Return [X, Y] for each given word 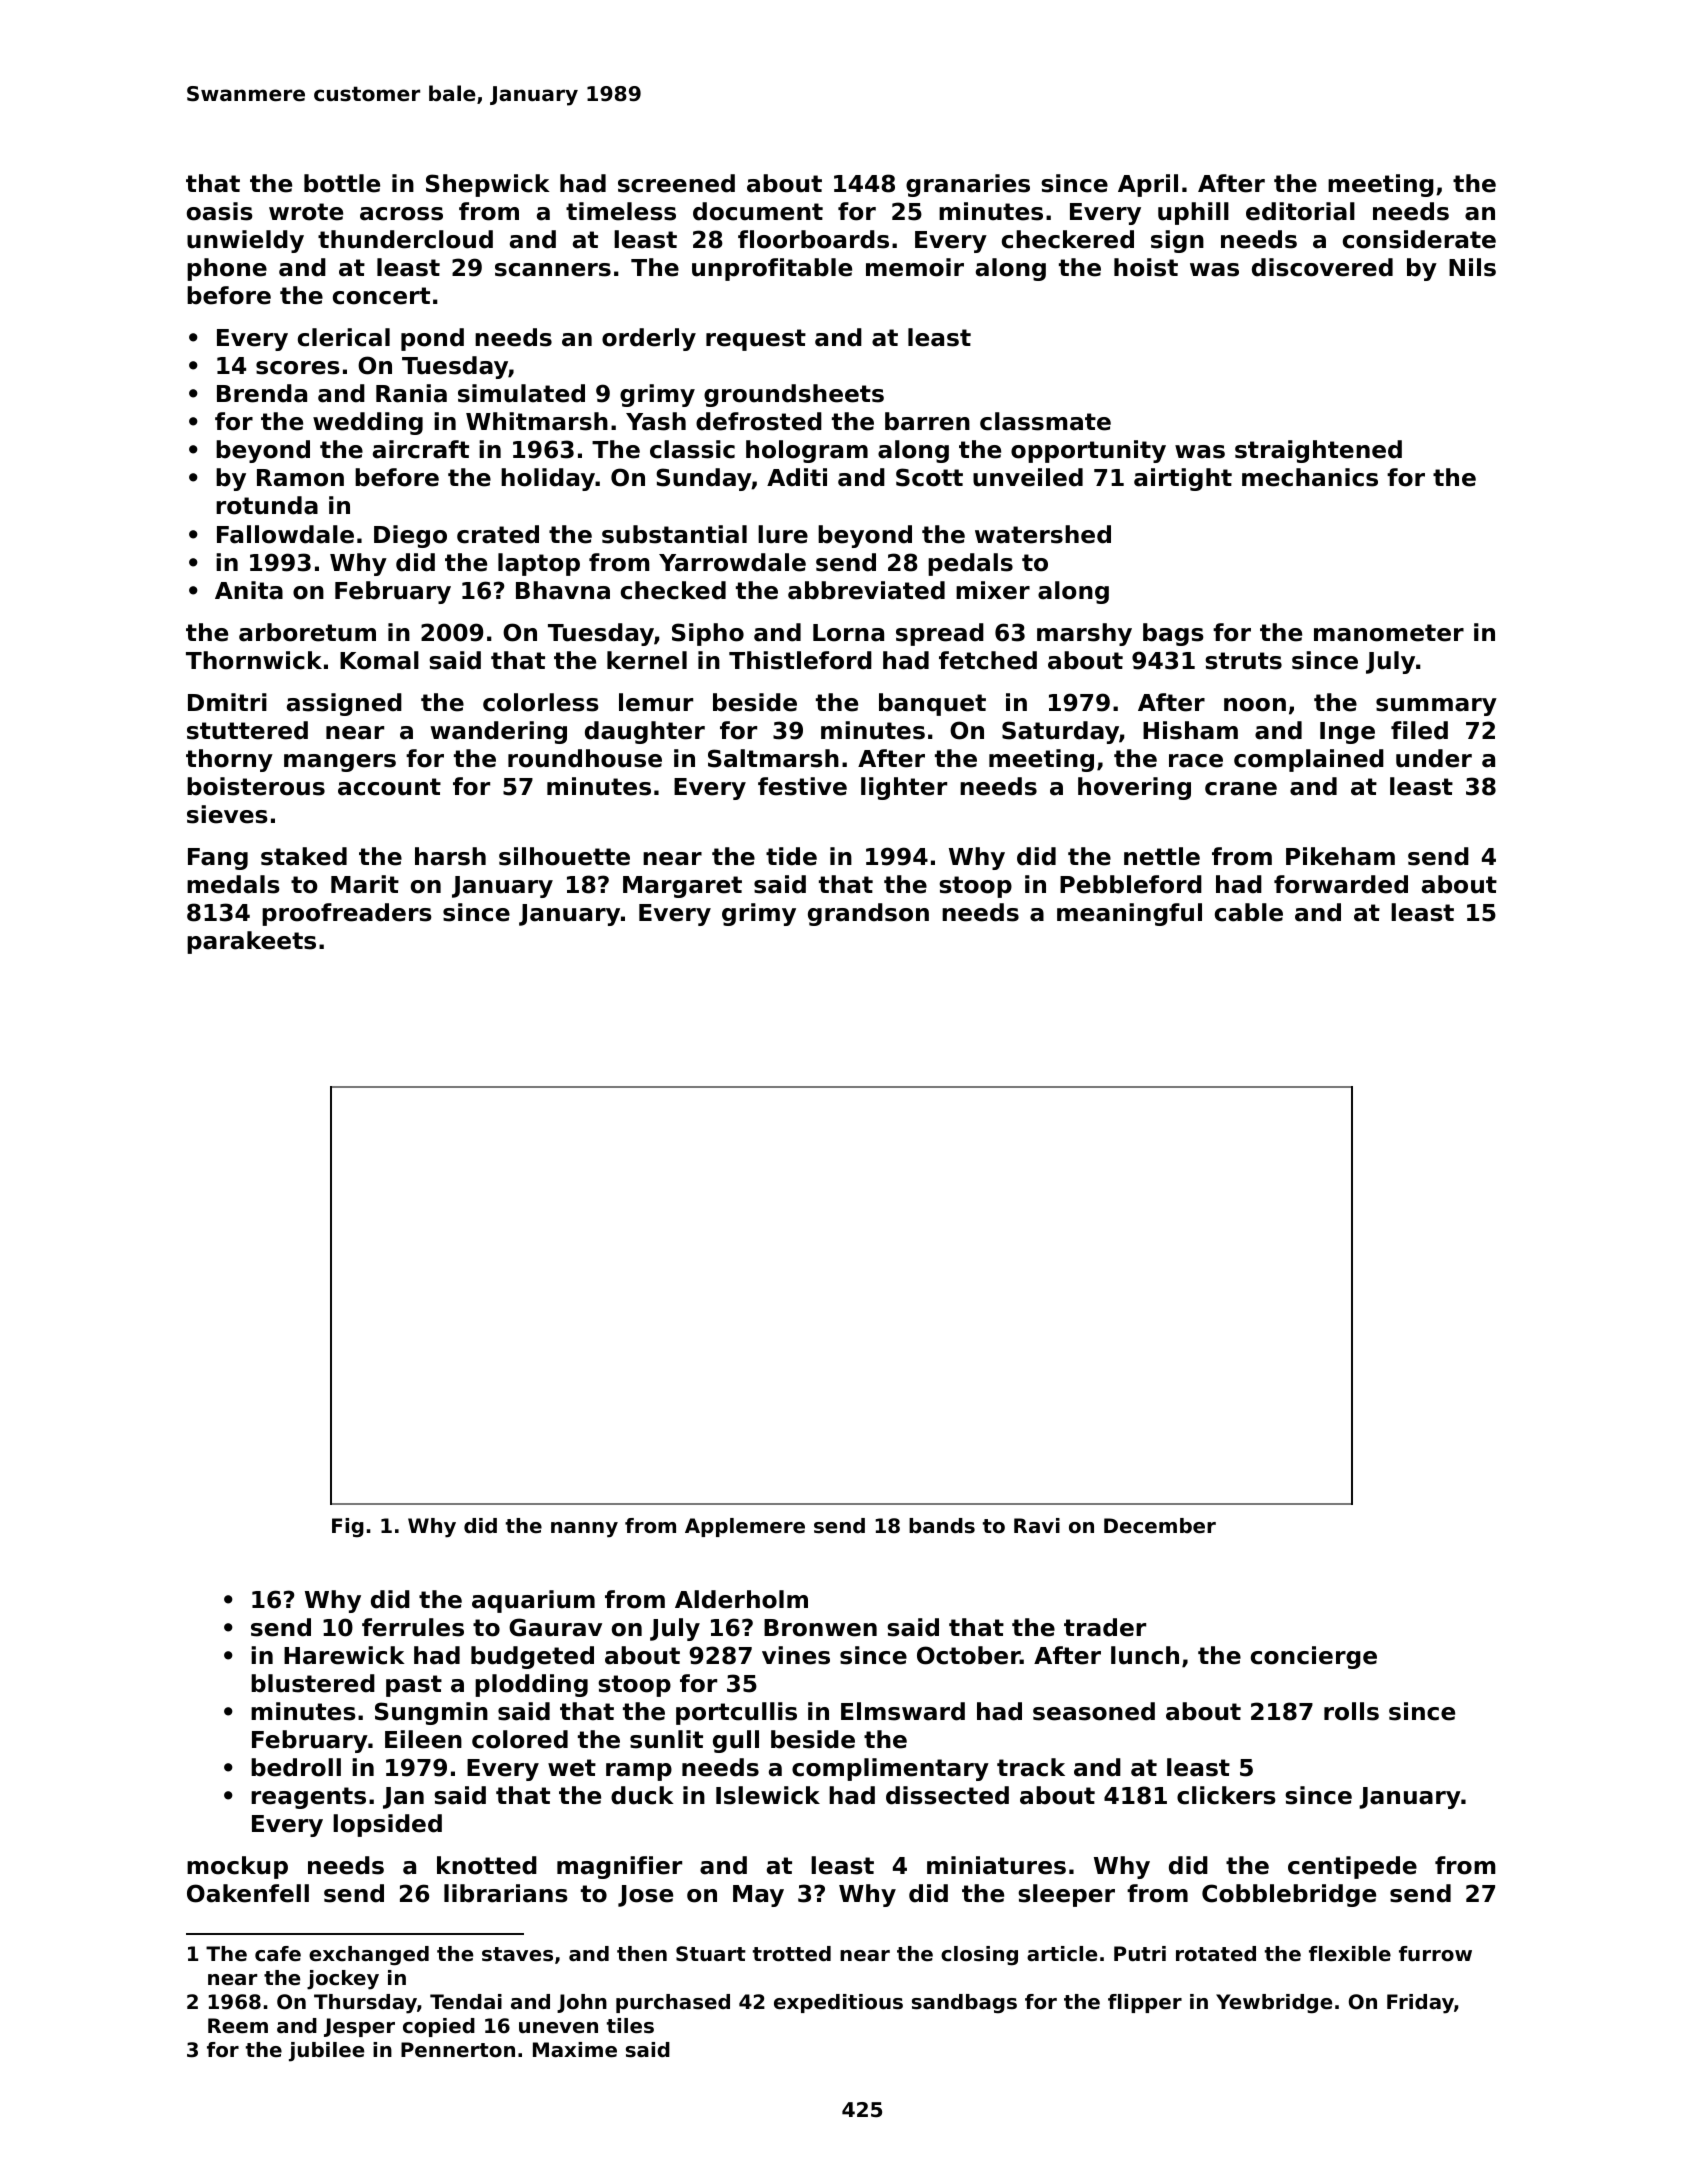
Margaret [682, 887]
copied [439, 2027]
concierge [1314, 1657]
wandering [498, 732]
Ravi [1037, 1525]
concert [381, 296]
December [1160, 1526]
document [758, 211]
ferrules [413, 1627]
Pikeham [1340, 856]
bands [942, 1526]
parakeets [251, 942]
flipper [1145, 2003]
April [1148, 185]
